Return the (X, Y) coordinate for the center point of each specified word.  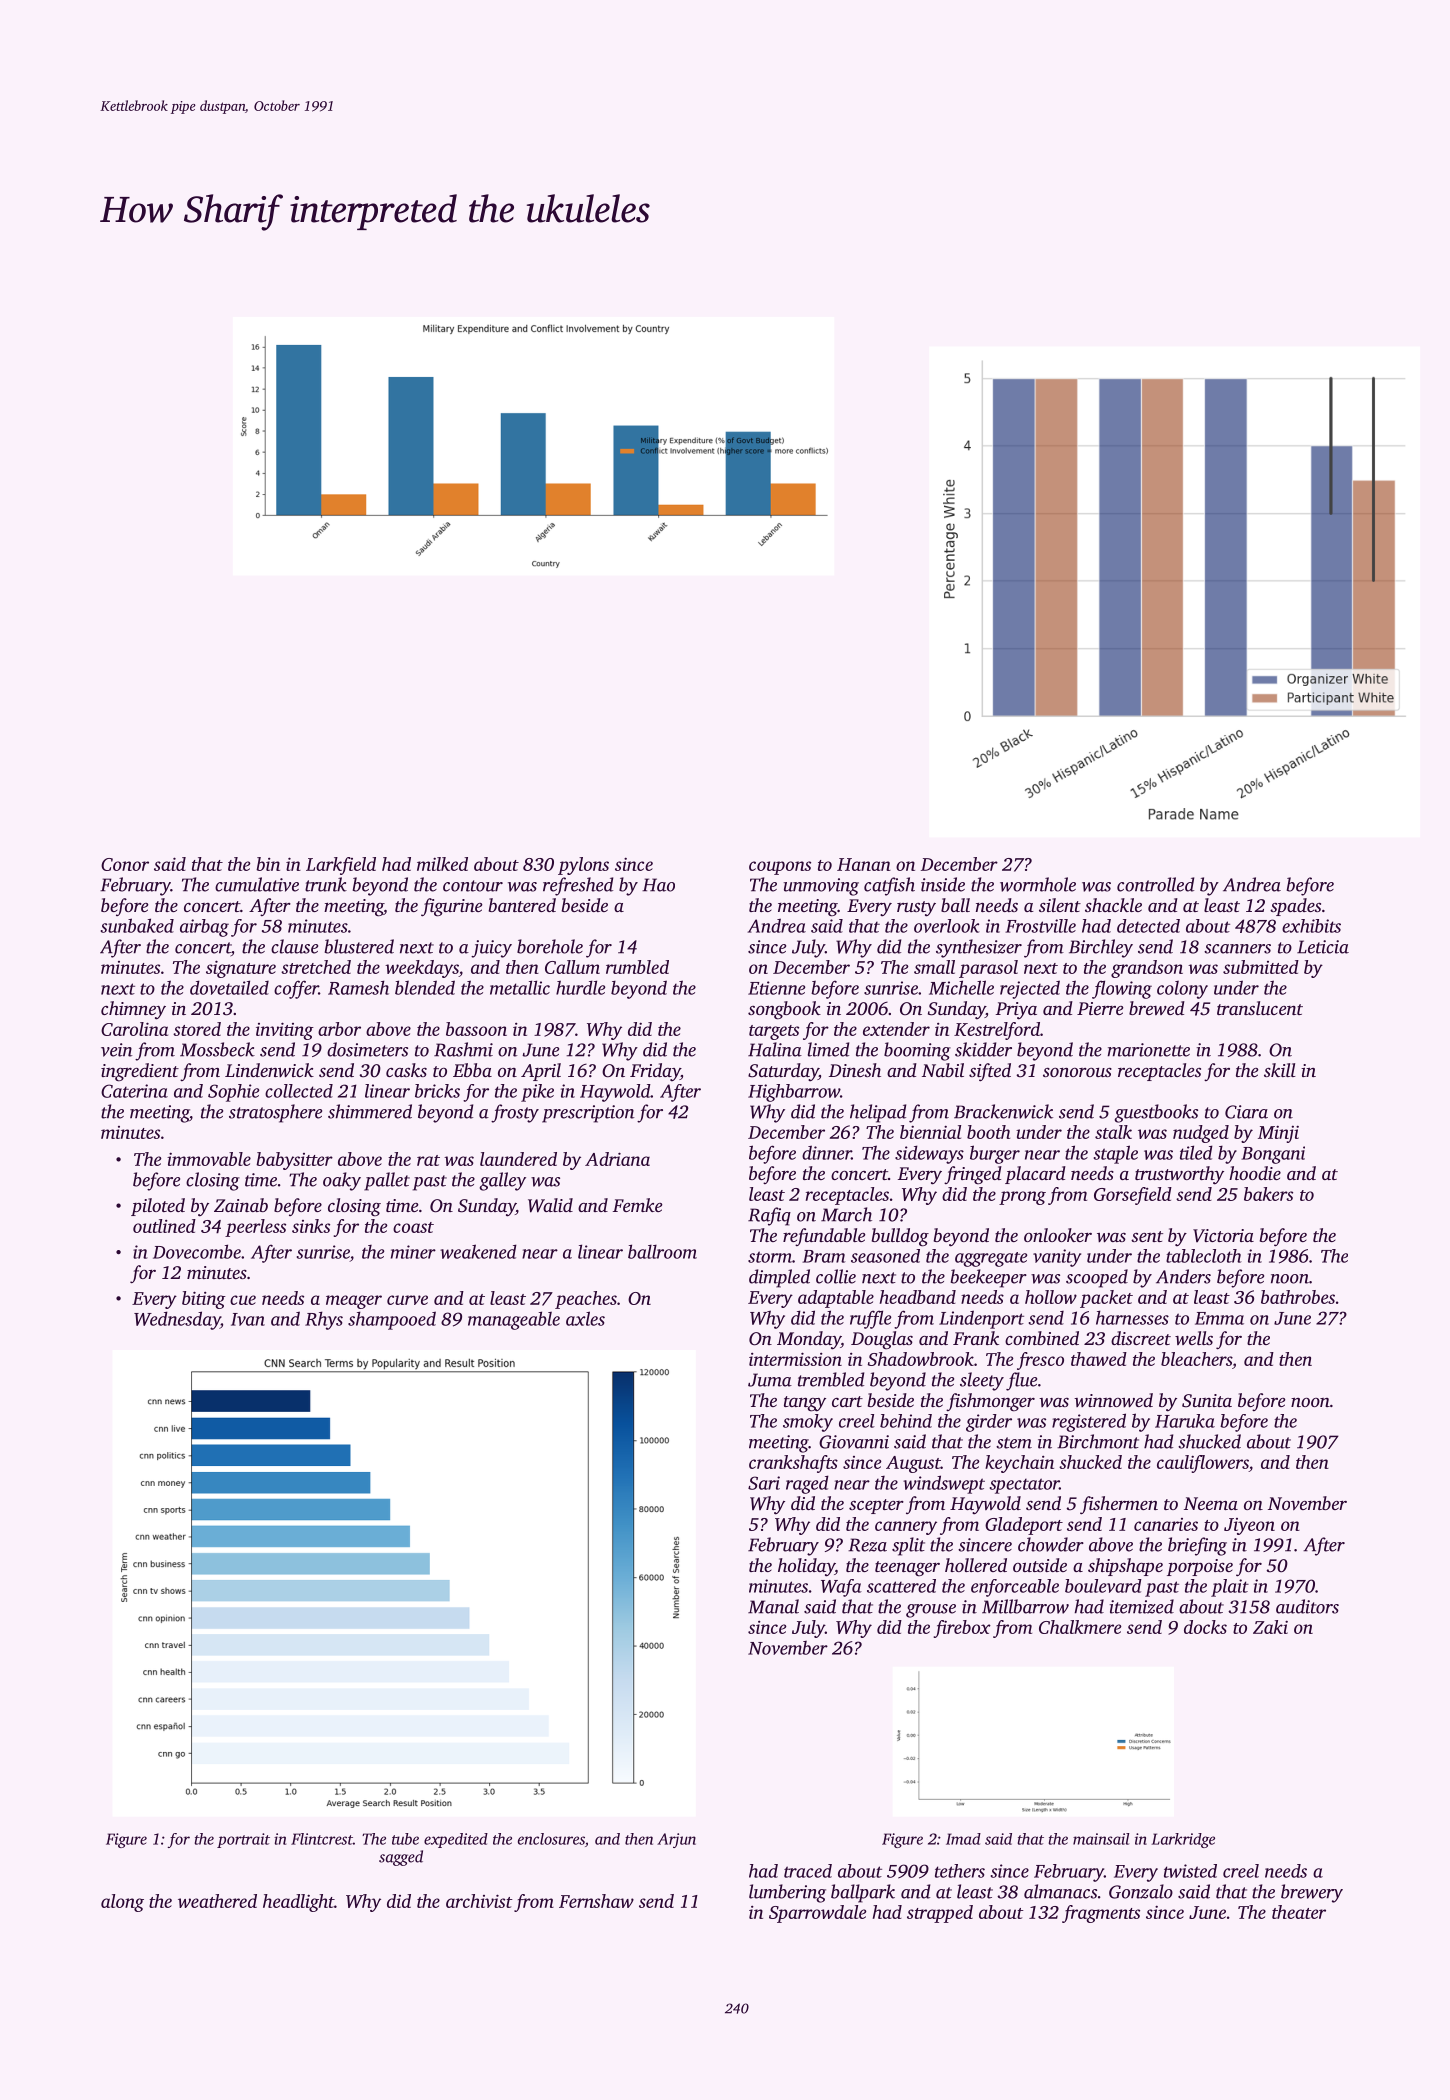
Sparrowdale (818, 1914)
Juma (770, 1380)
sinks (311, 1226)
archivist (479, 1901)
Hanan (864, 864)
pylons (583, 866)
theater (1299, 1912)
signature (241, 969)
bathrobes (1298, 1297)
